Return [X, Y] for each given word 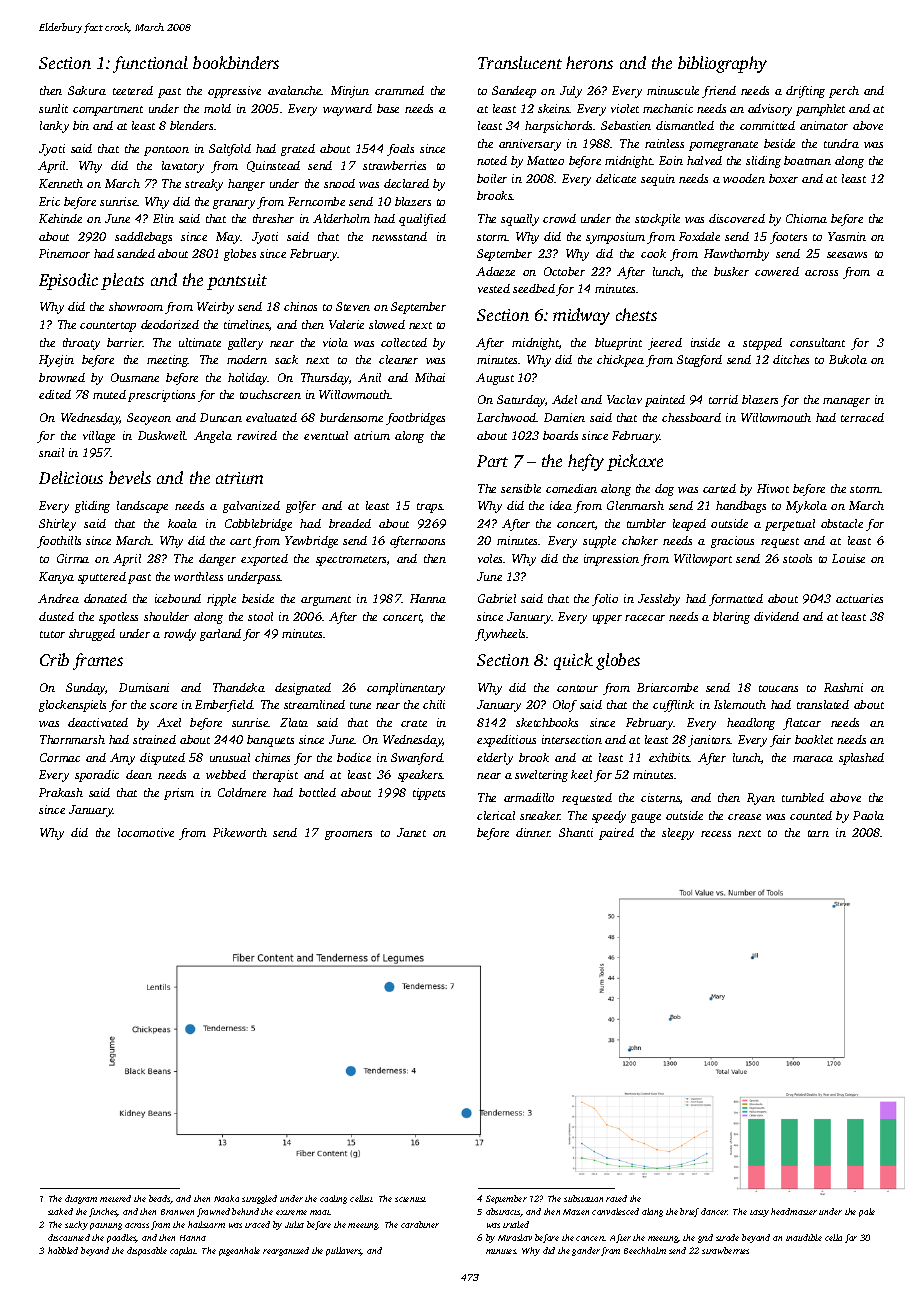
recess [716, 834]
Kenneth [61, 183]
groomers [348, 835]
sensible [521, 488]
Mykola [806, 507]
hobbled [63, 1250]
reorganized [286, 1251]
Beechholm [645, 1250]
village [99, 437]
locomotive [146, 832]
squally [520, 220]
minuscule [673, 90]
